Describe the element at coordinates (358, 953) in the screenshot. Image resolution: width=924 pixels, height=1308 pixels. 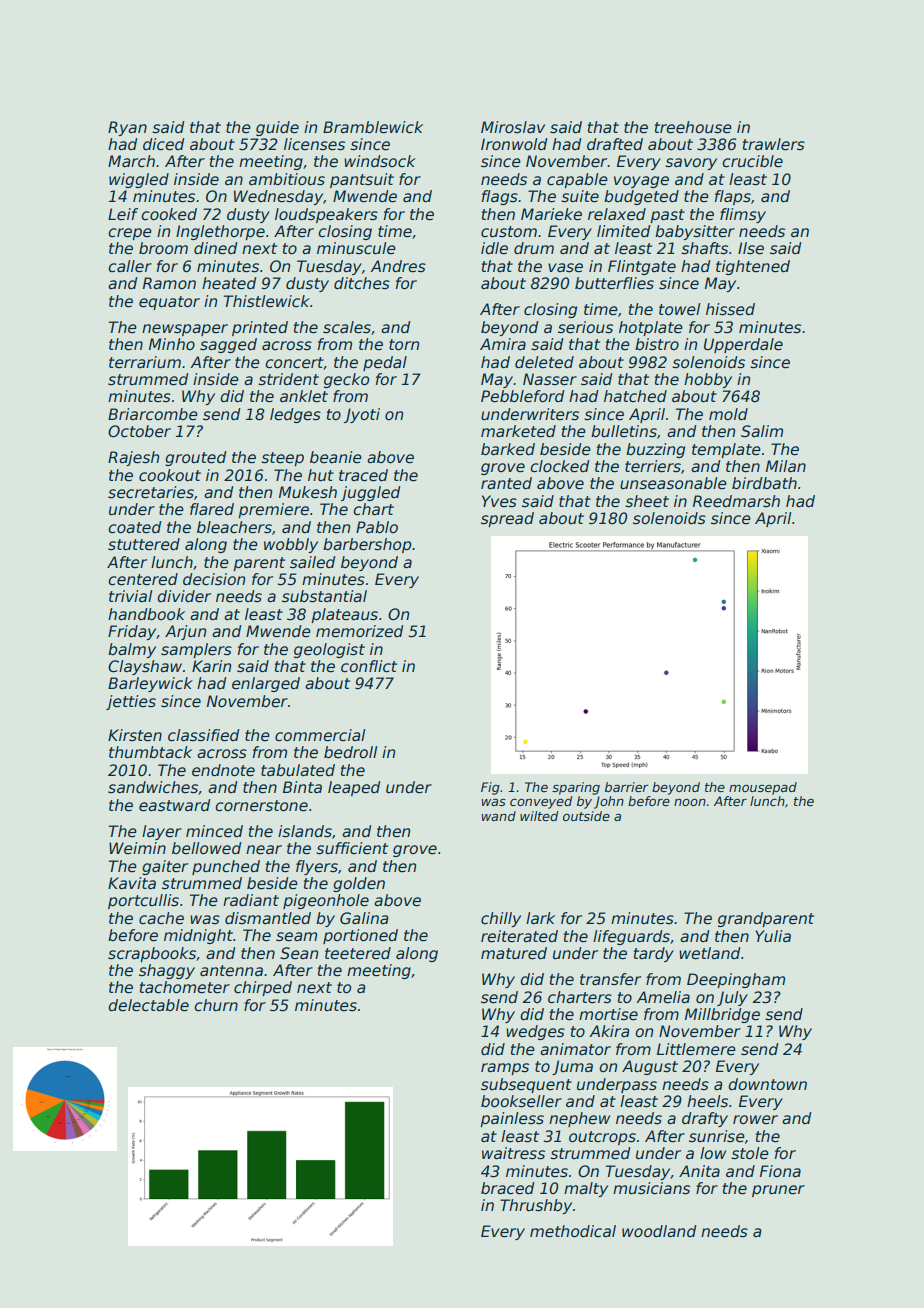
I see `teetered` at that location.
